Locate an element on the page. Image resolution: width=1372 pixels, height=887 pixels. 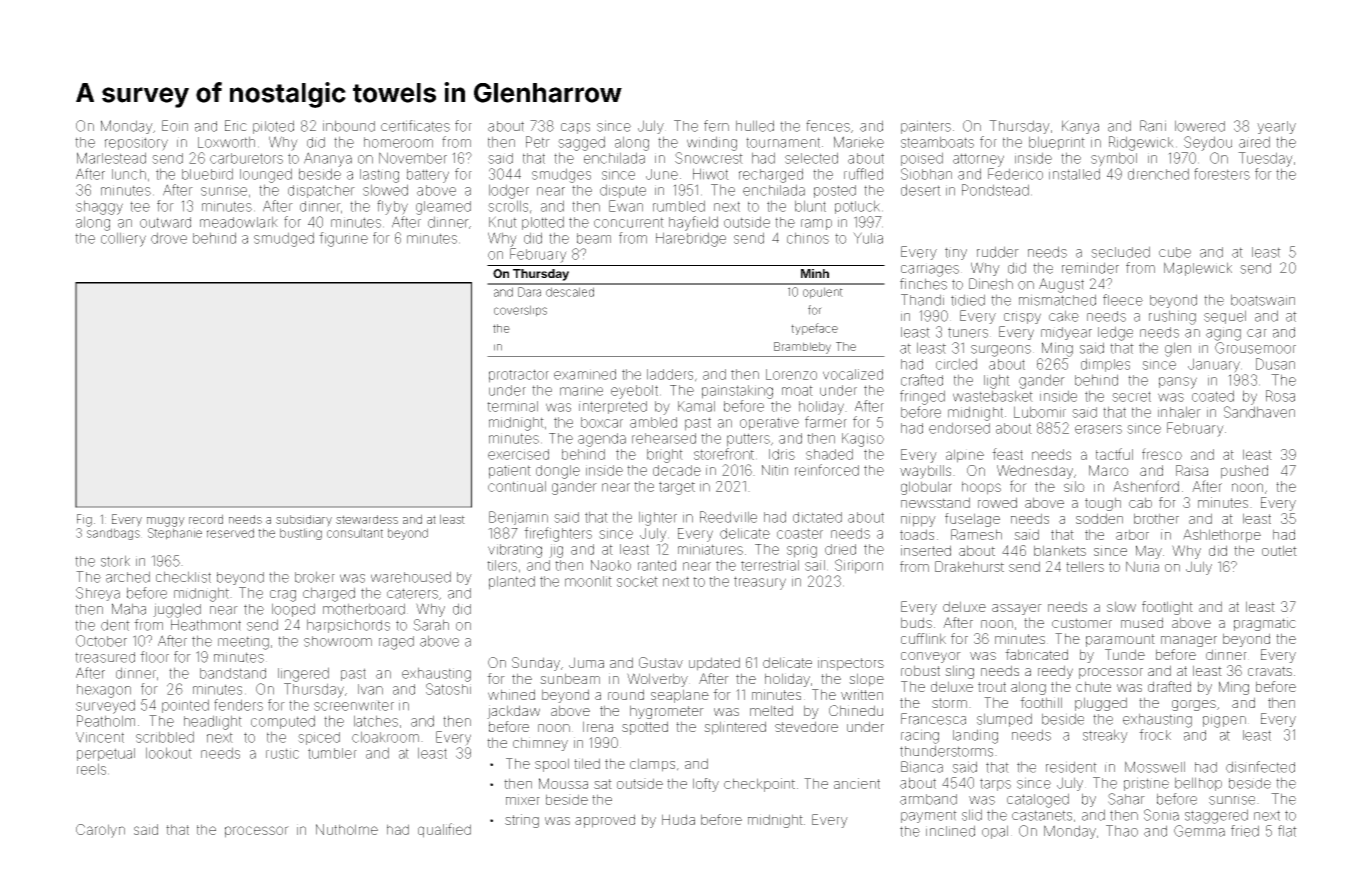
Loxworth is located at coordinates (226, 142).
